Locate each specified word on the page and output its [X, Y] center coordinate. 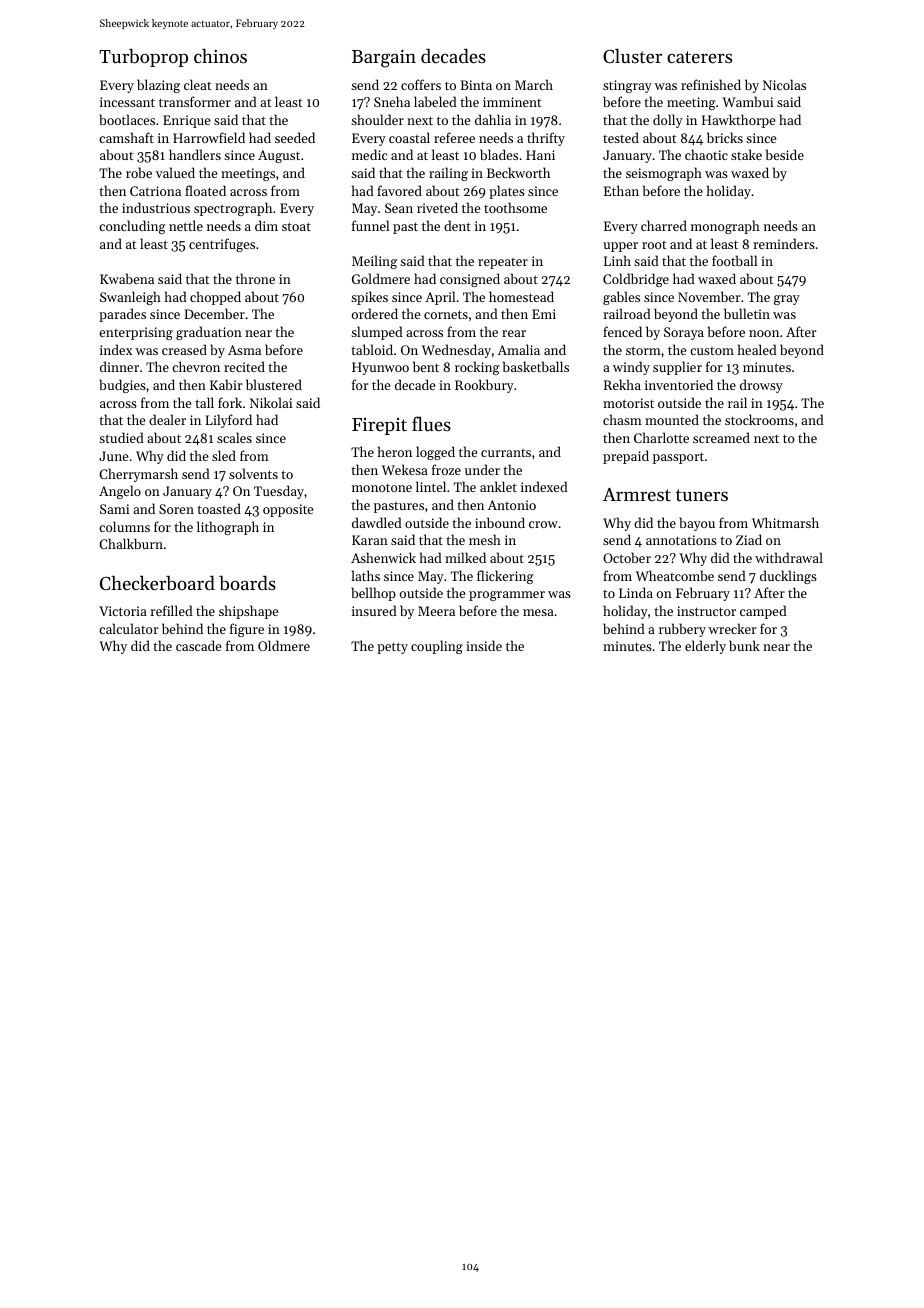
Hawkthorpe [738, 121]
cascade [198, 645]
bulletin [747, 313]
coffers [421, 84]
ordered [375, 313]
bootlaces [127, 119]
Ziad [749, 539]
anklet [498, 486]
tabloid [372, 349]
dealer [167, 419]
